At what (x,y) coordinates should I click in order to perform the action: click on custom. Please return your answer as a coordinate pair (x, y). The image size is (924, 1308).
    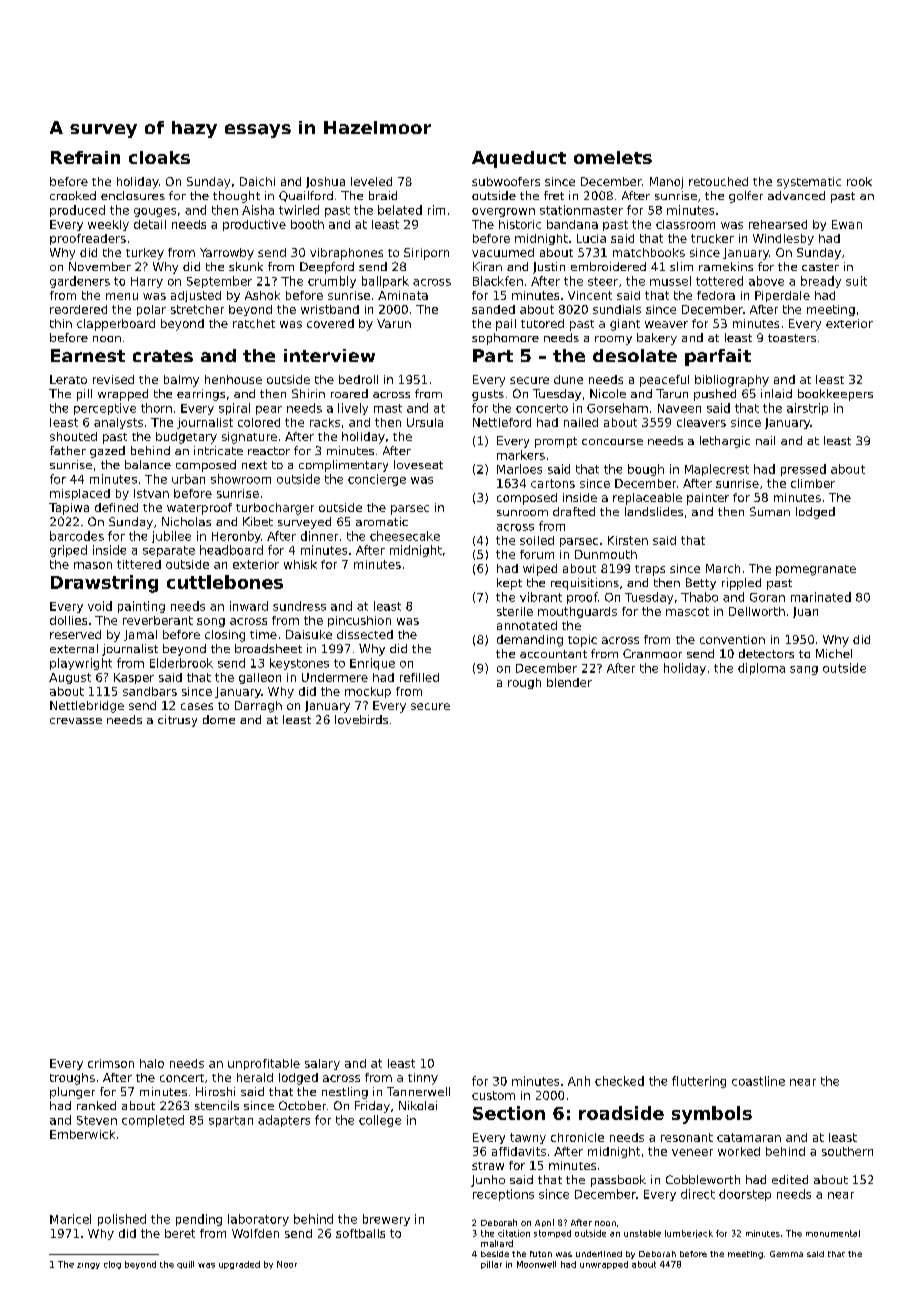
    Looking at the image, I should click on (493, 1095).
